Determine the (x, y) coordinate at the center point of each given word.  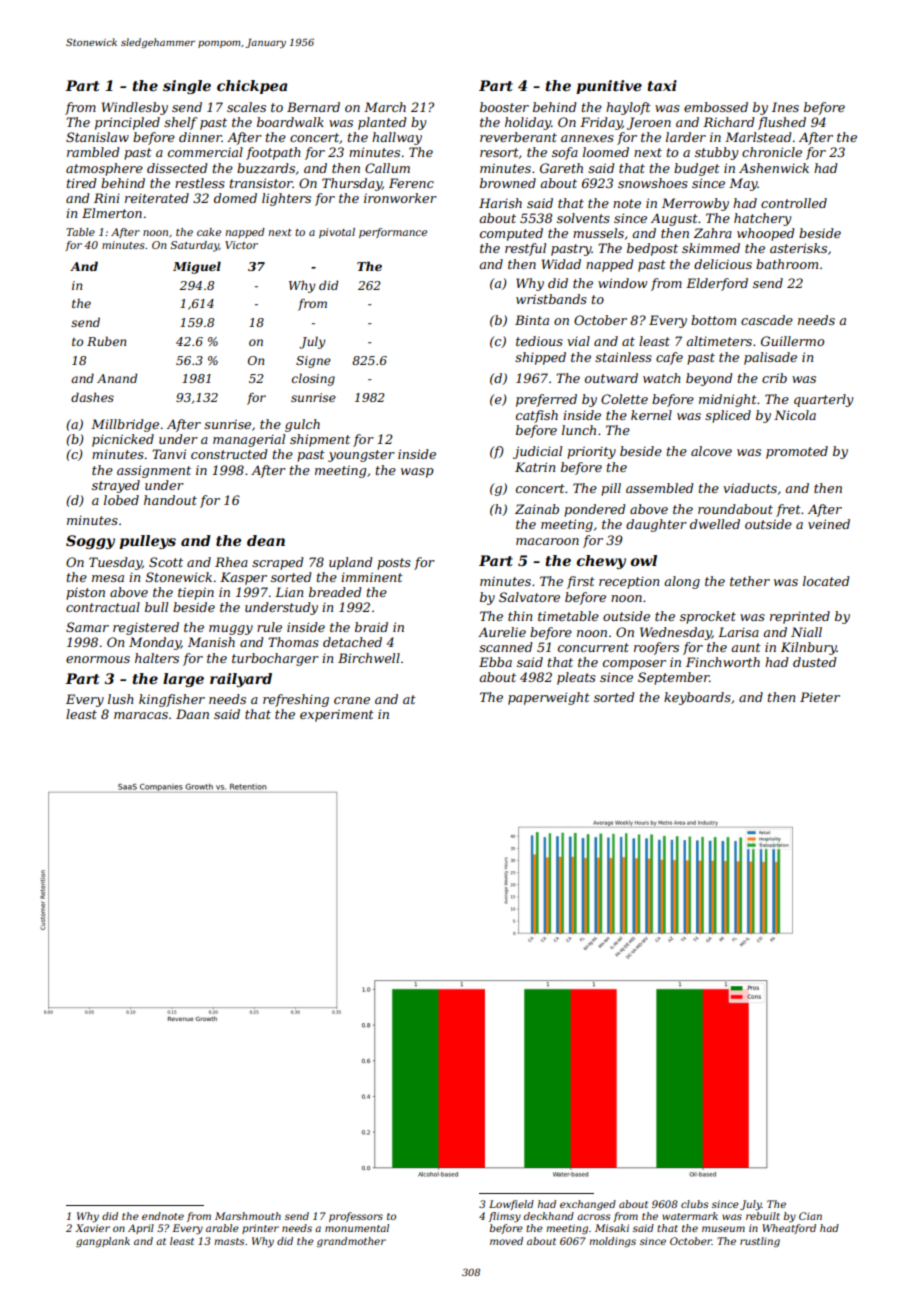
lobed (121, 500)
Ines (785, 107)
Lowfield (511, 1205)
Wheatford (789, 1229)
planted (382, 123)
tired (82, 183)
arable (222, 1228)
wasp (417, 473)
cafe (669, 358)
